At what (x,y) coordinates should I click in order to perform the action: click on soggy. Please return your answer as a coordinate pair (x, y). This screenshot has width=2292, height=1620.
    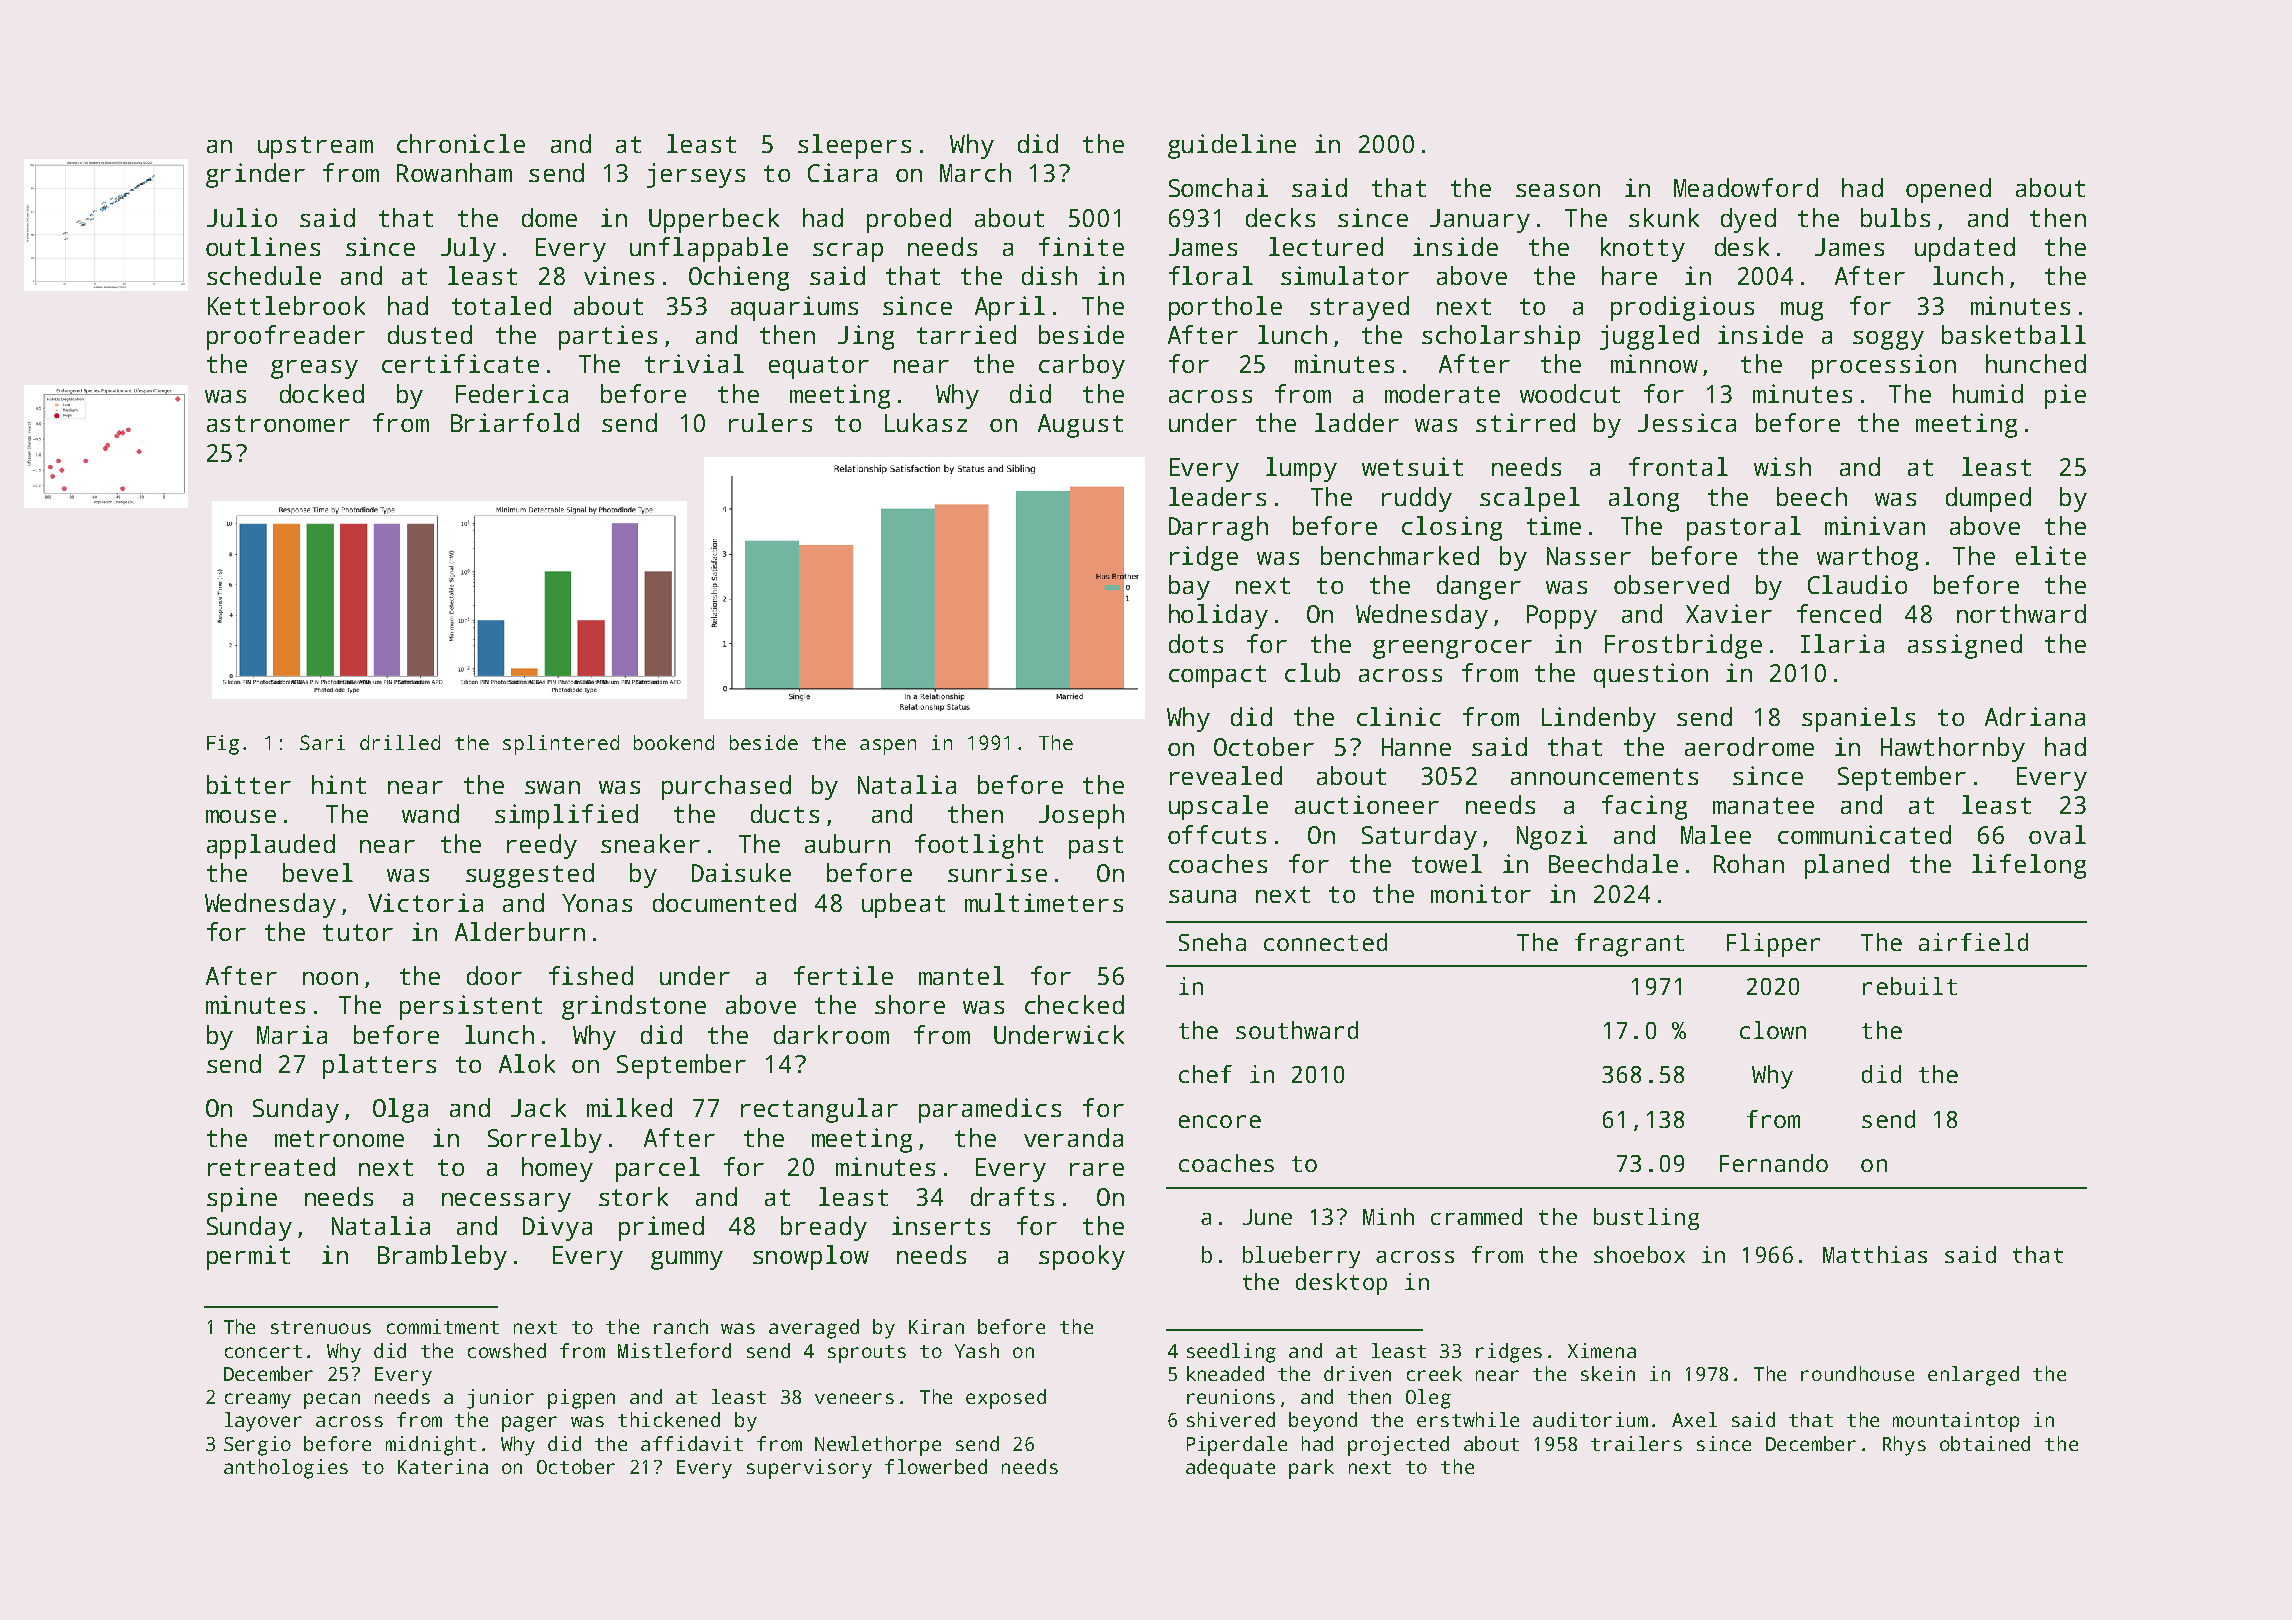
    Looking at the image, I should click on (1888, 340).
